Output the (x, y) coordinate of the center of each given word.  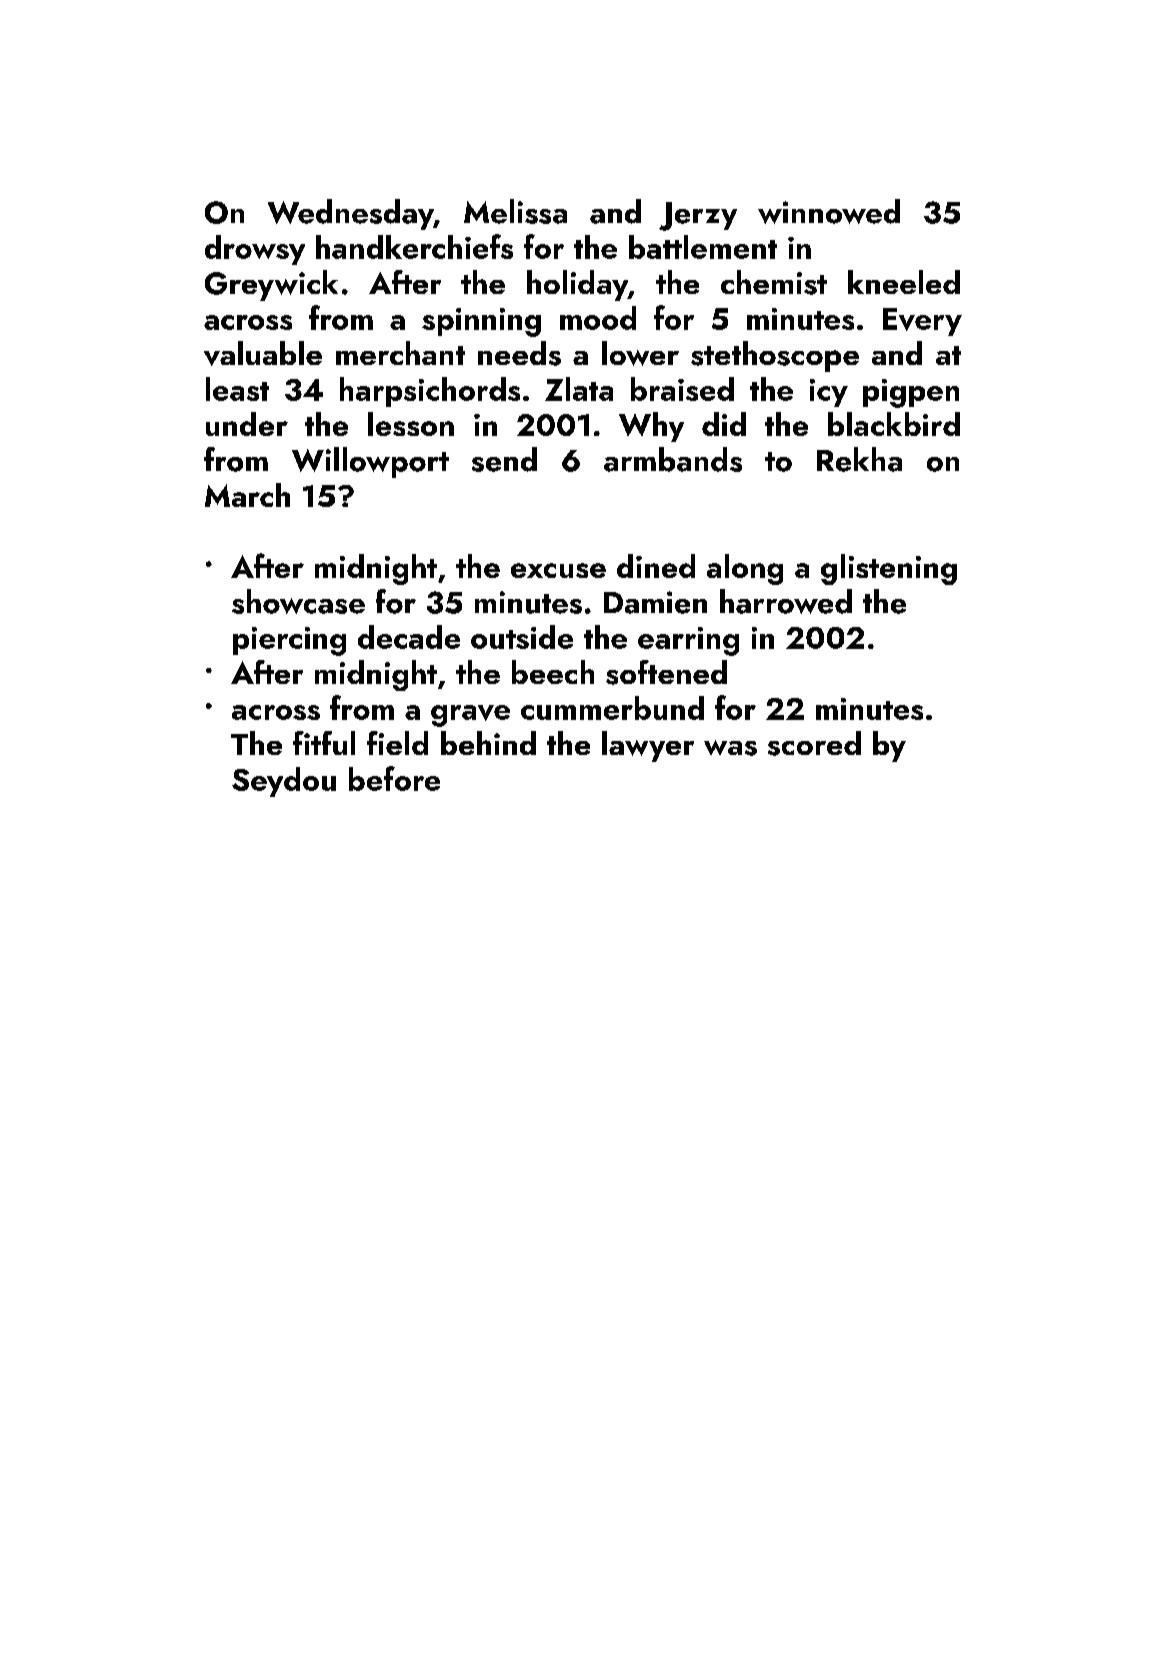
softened (666, 672)
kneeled (904, 282)
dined (656, 566)
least (237, 389)
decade (409, 637)
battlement (703, 247)
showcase (298, 601)
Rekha (859, 459)
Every (922, 322)
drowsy (255, 250)
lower (640, 353)
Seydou (284, 782)
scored (814, 743)
